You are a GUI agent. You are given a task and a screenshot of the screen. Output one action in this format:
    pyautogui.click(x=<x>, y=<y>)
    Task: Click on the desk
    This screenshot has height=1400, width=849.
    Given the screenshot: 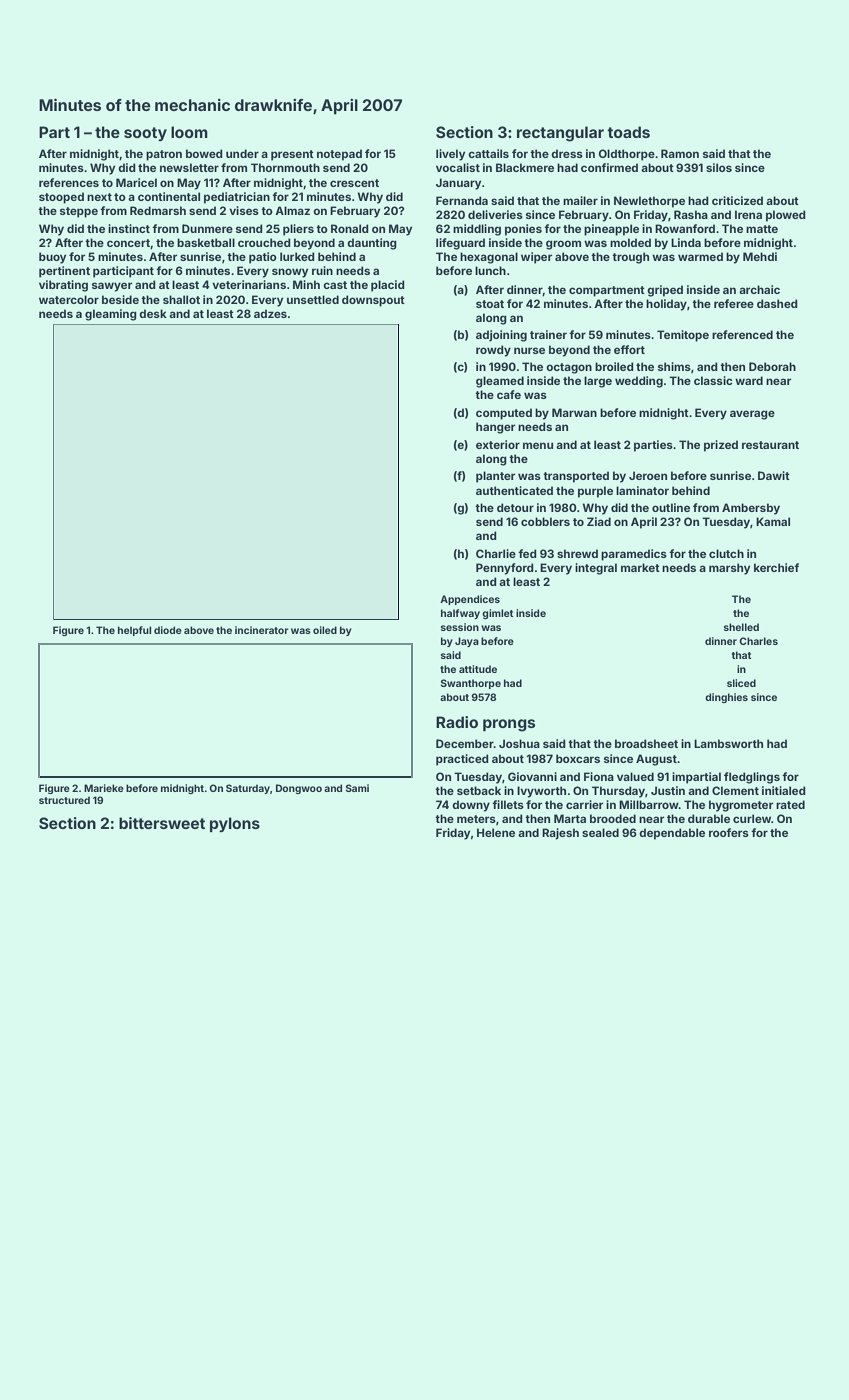 What is the action you would take?
    pyautogui.click(x=153, y=313)
